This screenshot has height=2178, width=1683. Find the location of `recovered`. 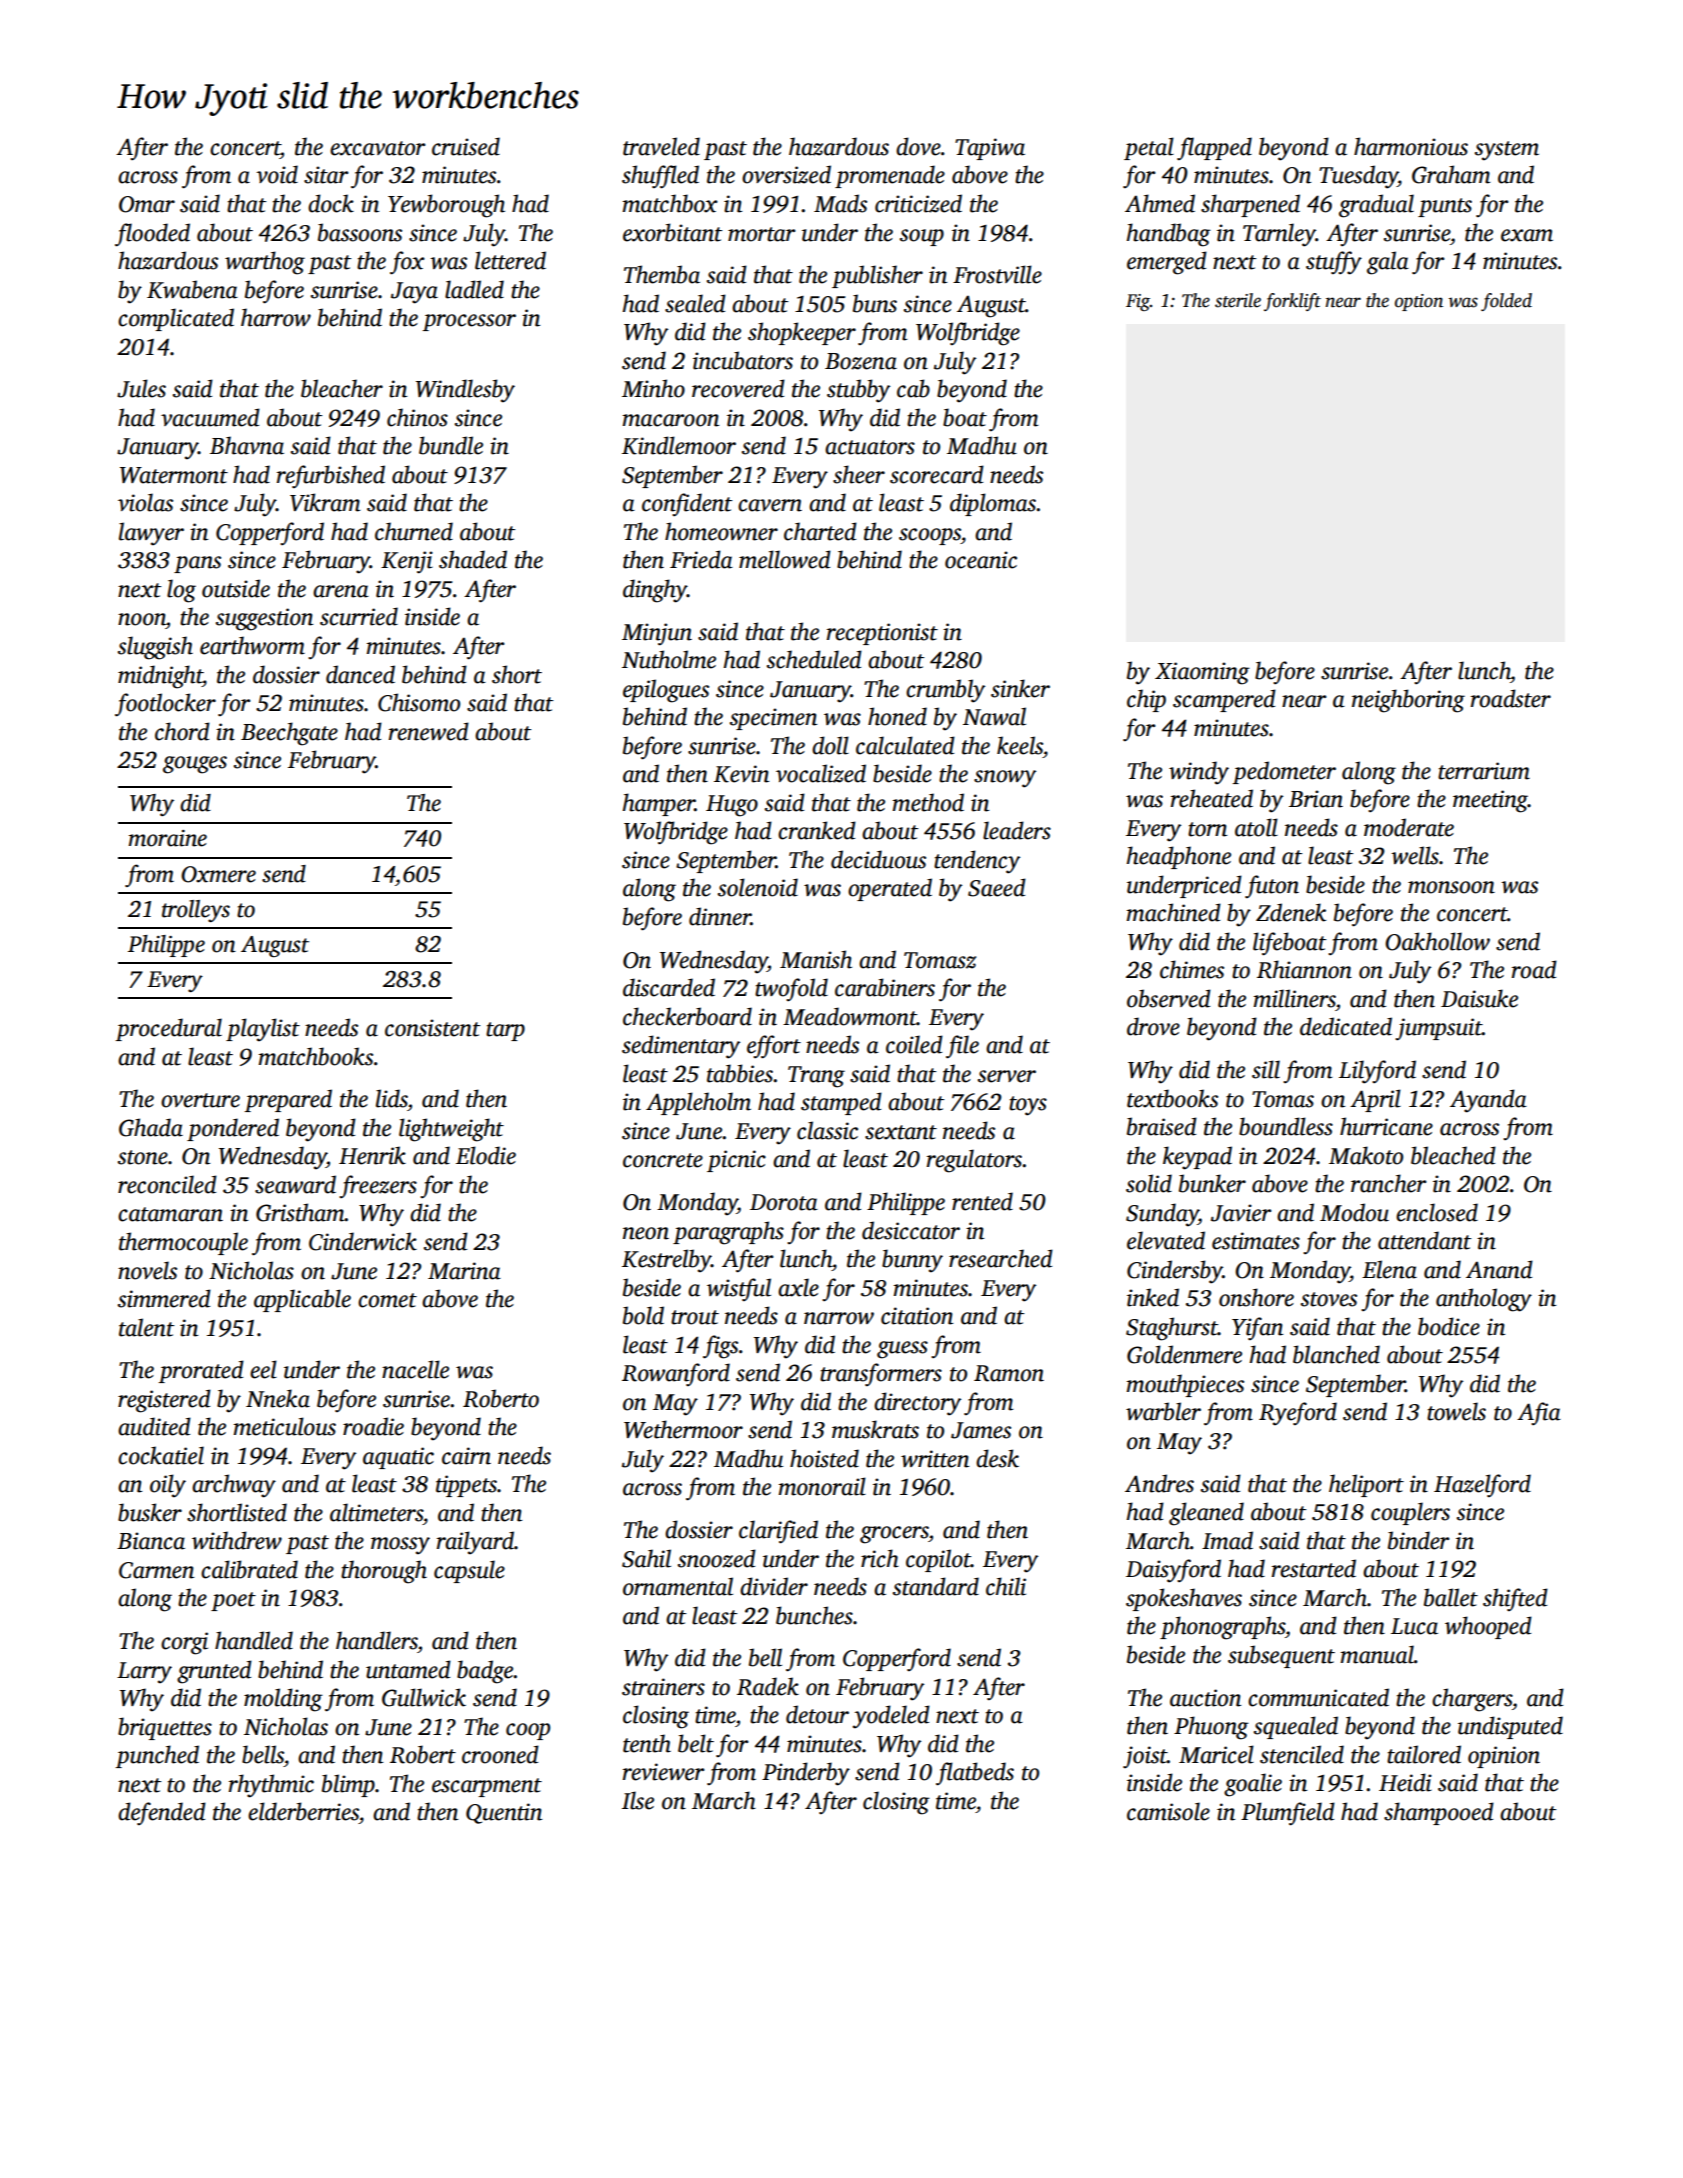

recovered is located at coordinates (738, 388).
